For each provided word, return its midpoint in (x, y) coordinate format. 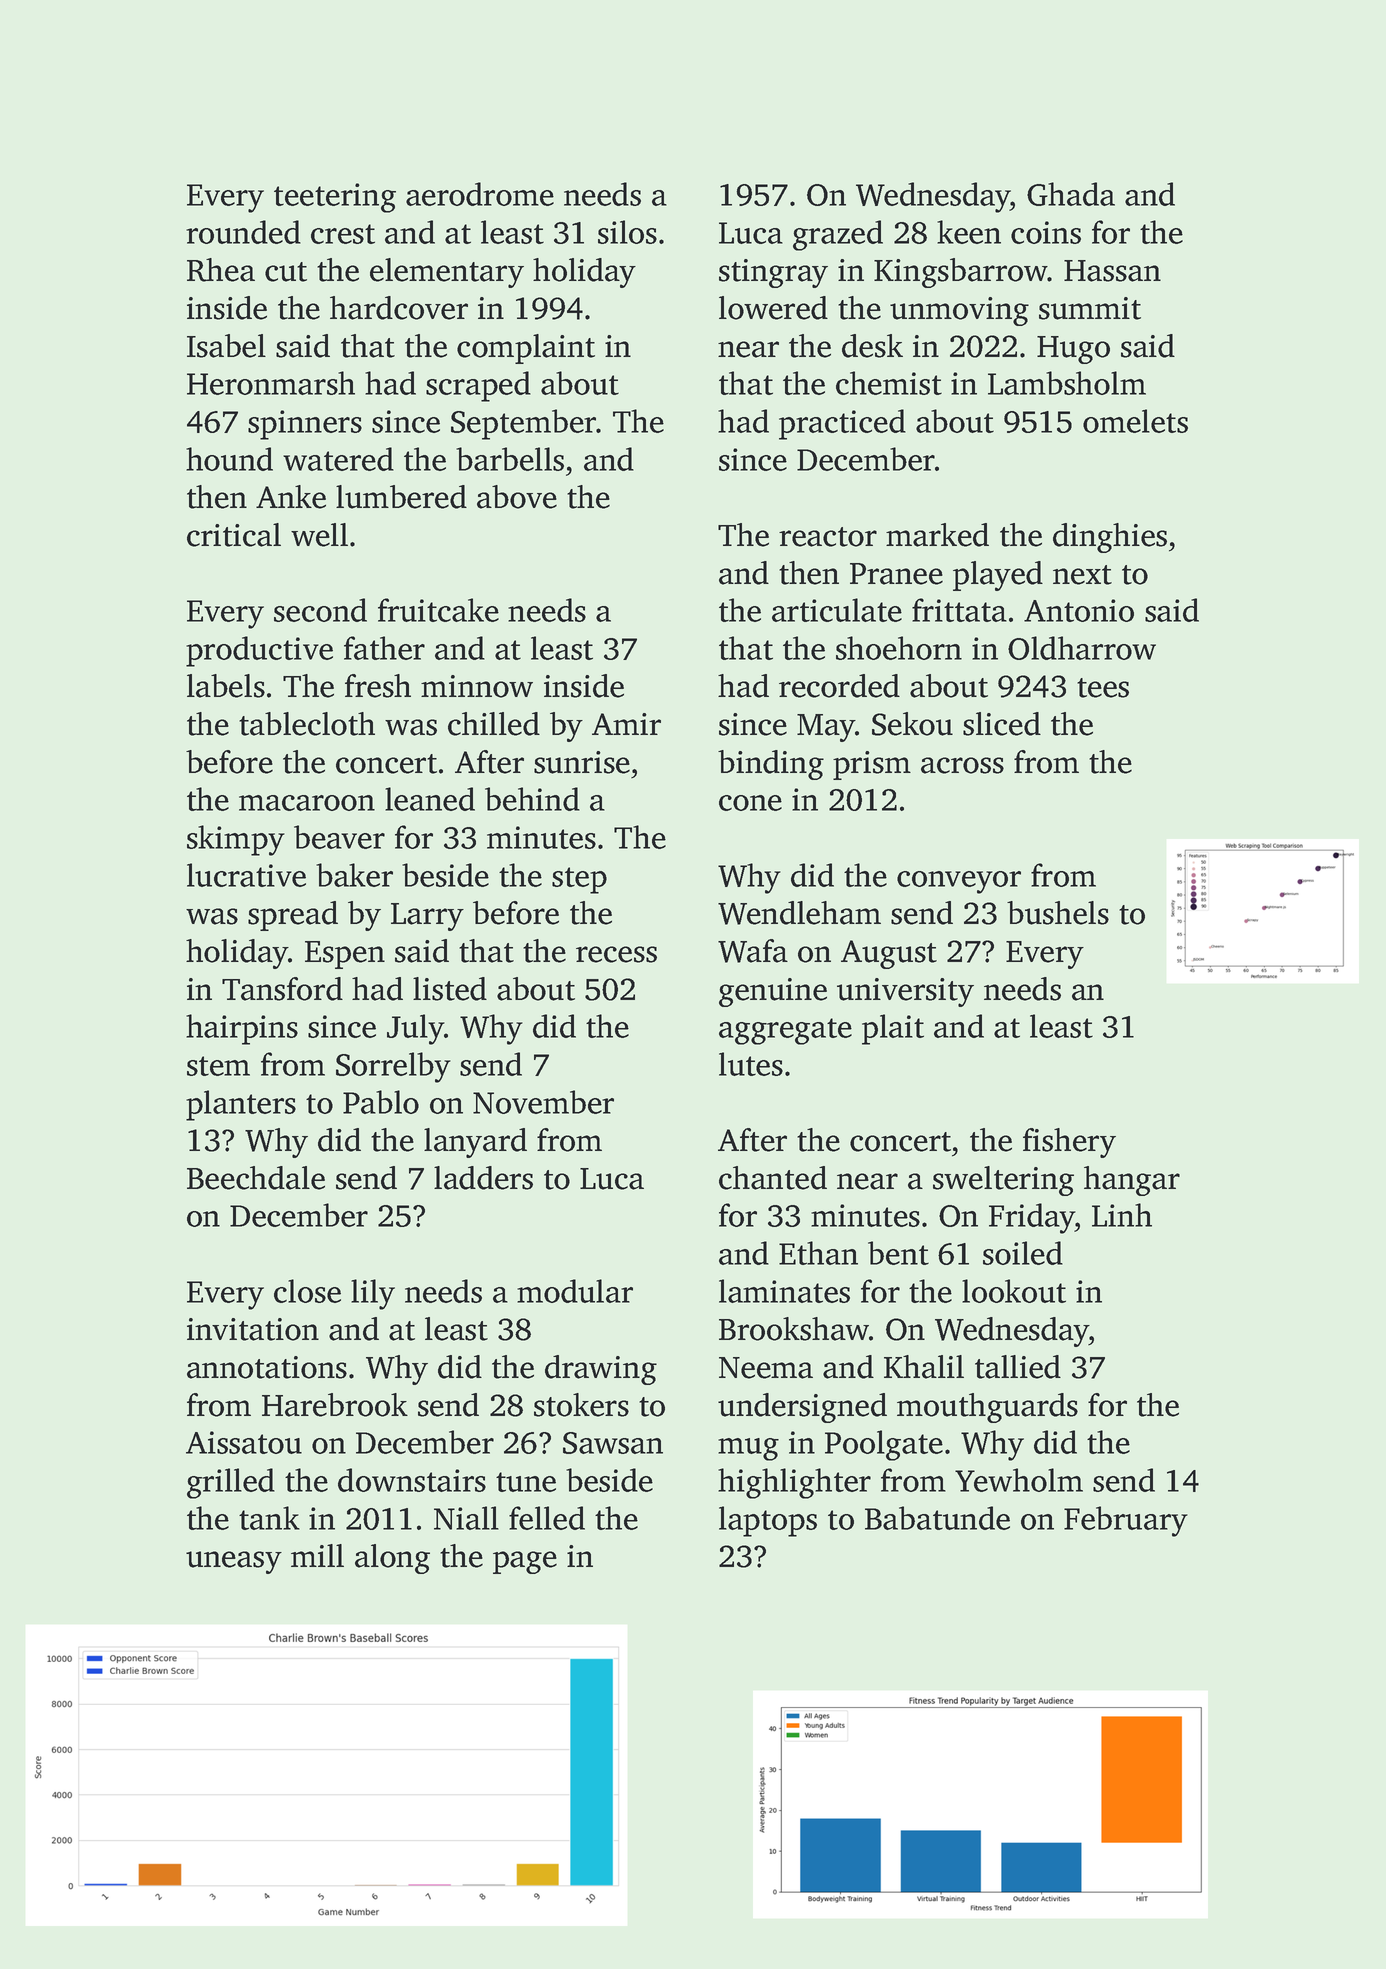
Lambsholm (1067, 383)
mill (317, 1555)
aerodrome (480, 194)
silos (627, 232)
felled (547, 1518)
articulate (837, 610)
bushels (1058, 913)
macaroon (307, 803)
